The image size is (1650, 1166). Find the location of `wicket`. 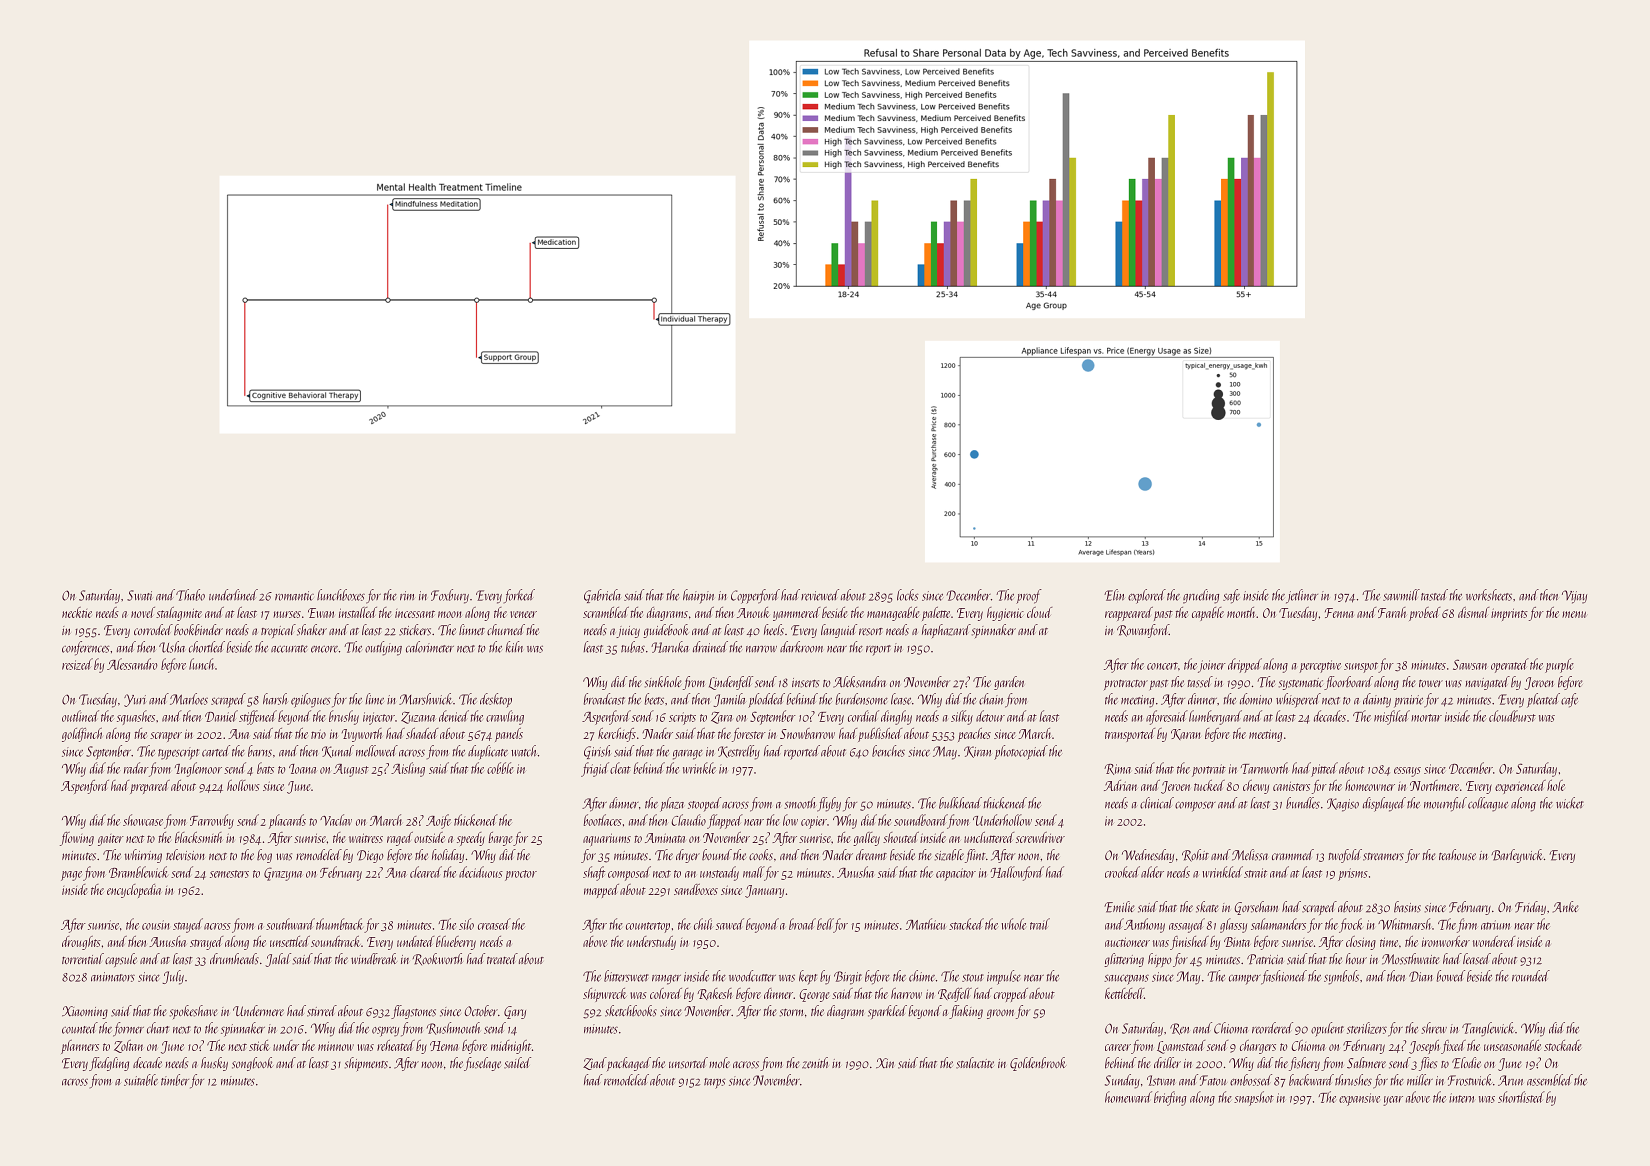

wicket is located at coordinates (1570, 803).
